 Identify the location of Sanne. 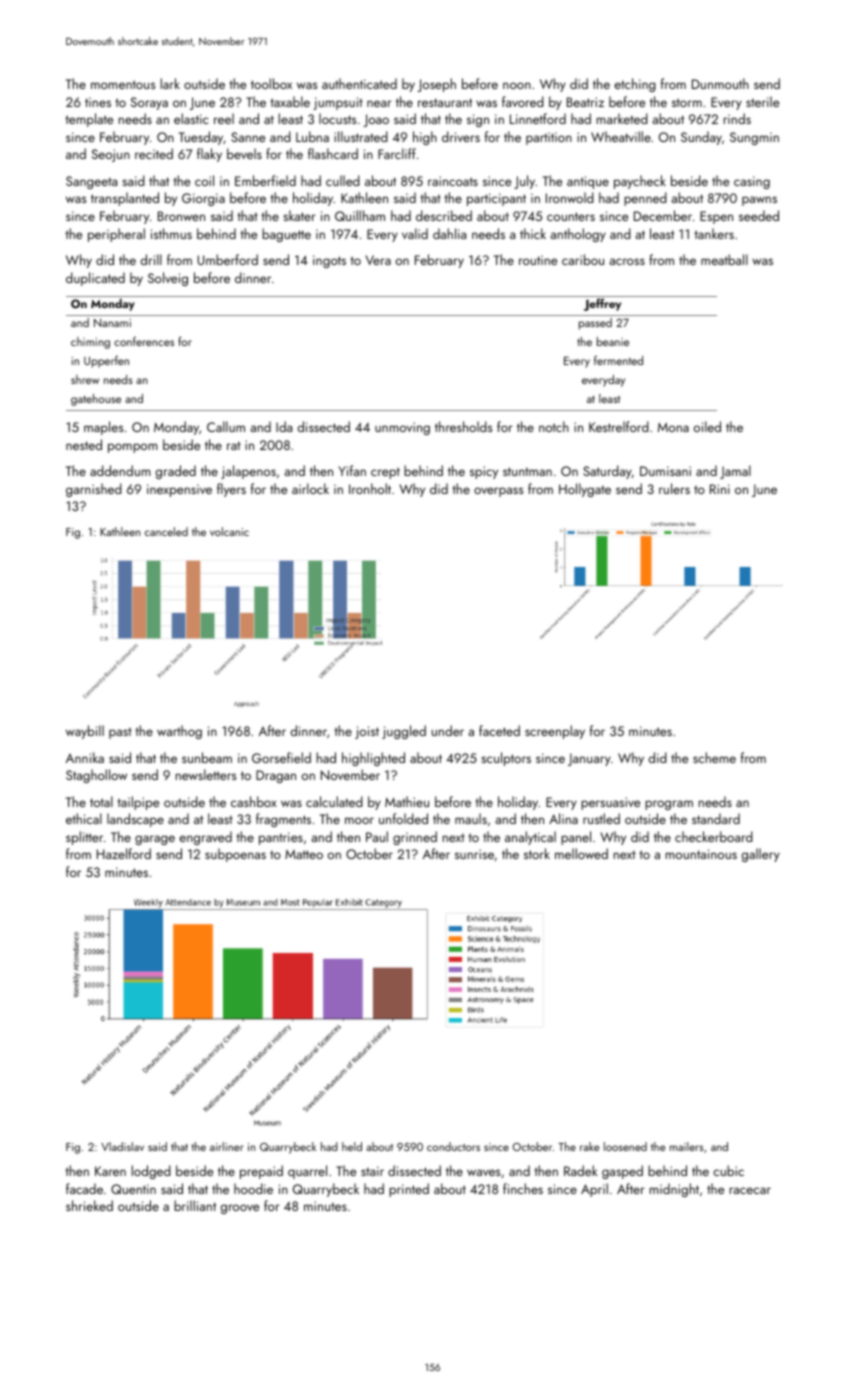
(248, 137).
